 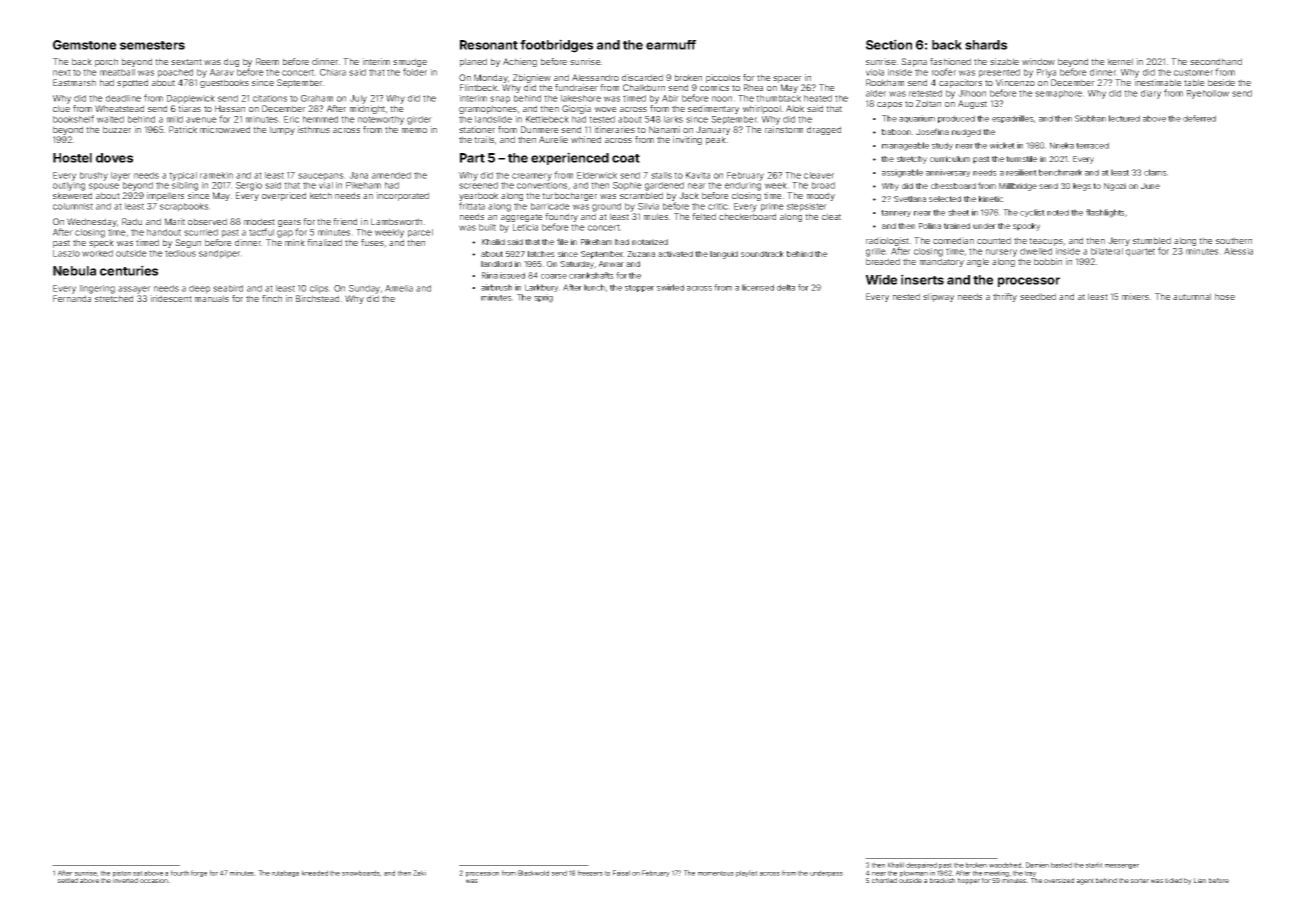 I want to click on Faisal, so click(x=621, y=873).
